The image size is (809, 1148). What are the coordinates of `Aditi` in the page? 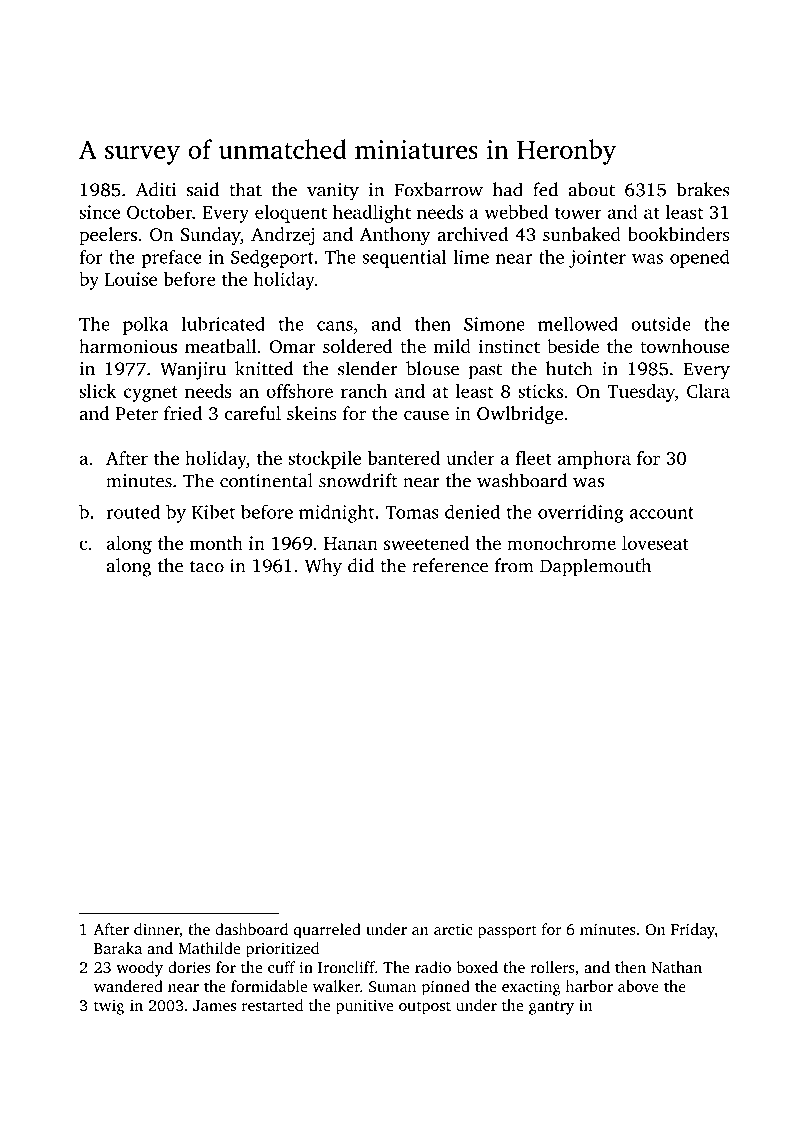 It's located at (156, 189).
